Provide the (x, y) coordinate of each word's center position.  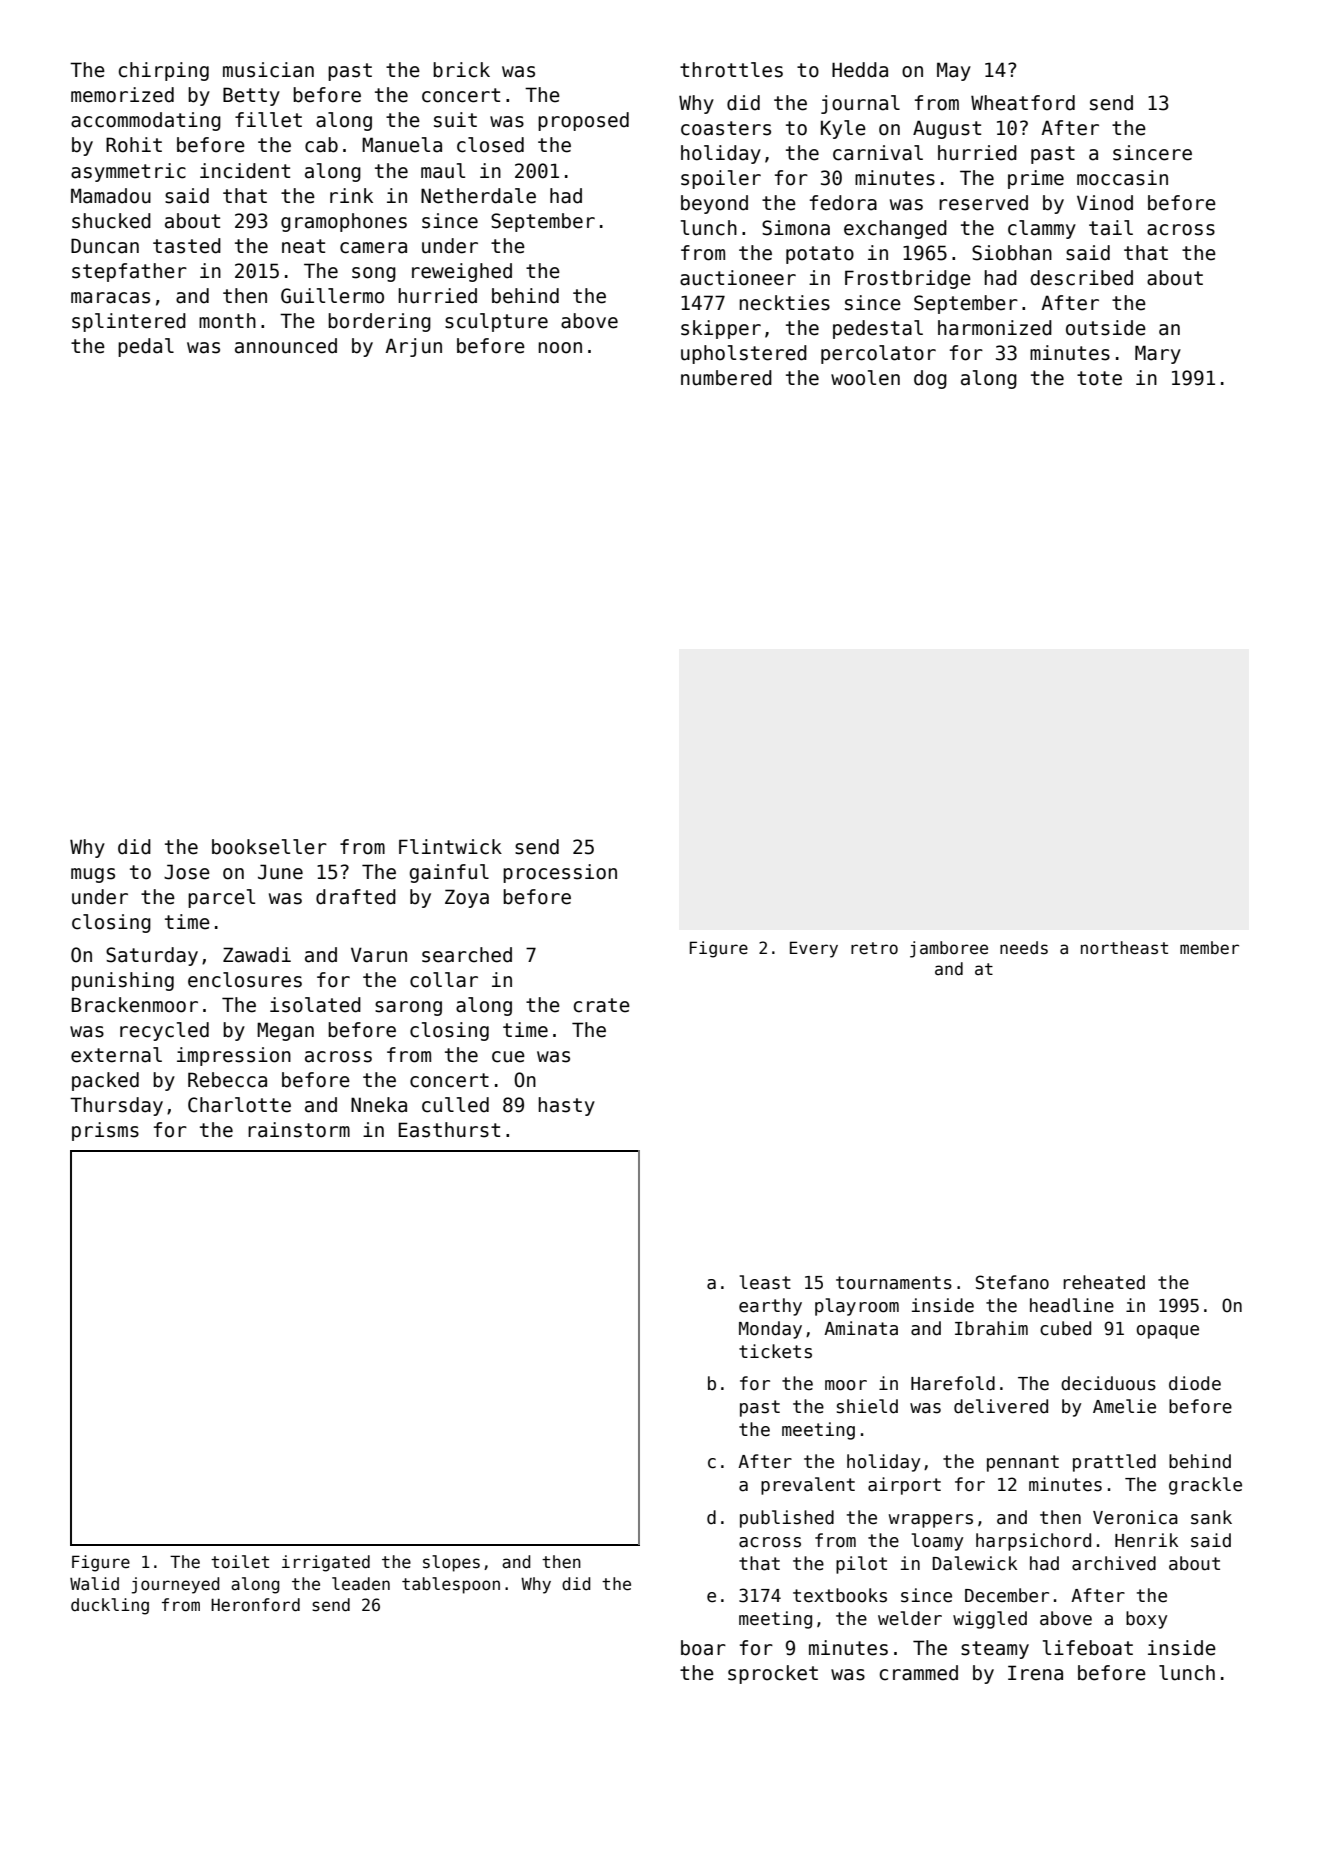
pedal (146, 347)
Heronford (255, 1605)
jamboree (949, 949)
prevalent (808, 1486)
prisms (105, 1131)
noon (560, 348)
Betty (251, 96)
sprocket (773, 1674)
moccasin (1122, 178)
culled (455, 1105)
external (116, 1055)
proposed (583, 121)
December (1007, 1595)
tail (1111, 228)
